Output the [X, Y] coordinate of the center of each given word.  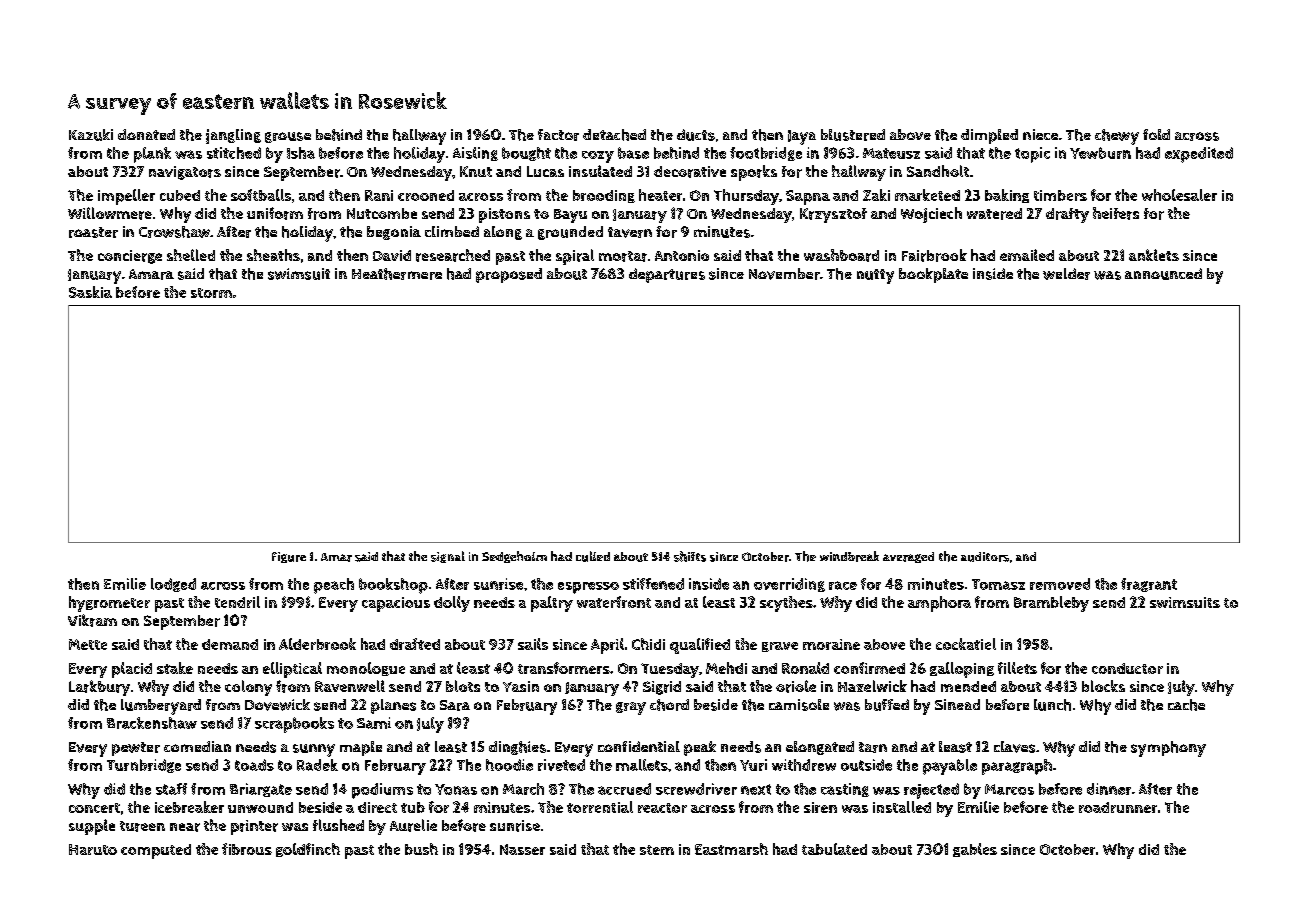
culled [593, 556]
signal [448, 557]
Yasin [521, 686]
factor [558, 135]
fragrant [1149, 585]
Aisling [475, 154]
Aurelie [413, 825]
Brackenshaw [152, 723]
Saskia [90, 292]
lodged [173, 585]
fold [1156, 134]
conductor [1127, 668]
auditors [985, 557]
